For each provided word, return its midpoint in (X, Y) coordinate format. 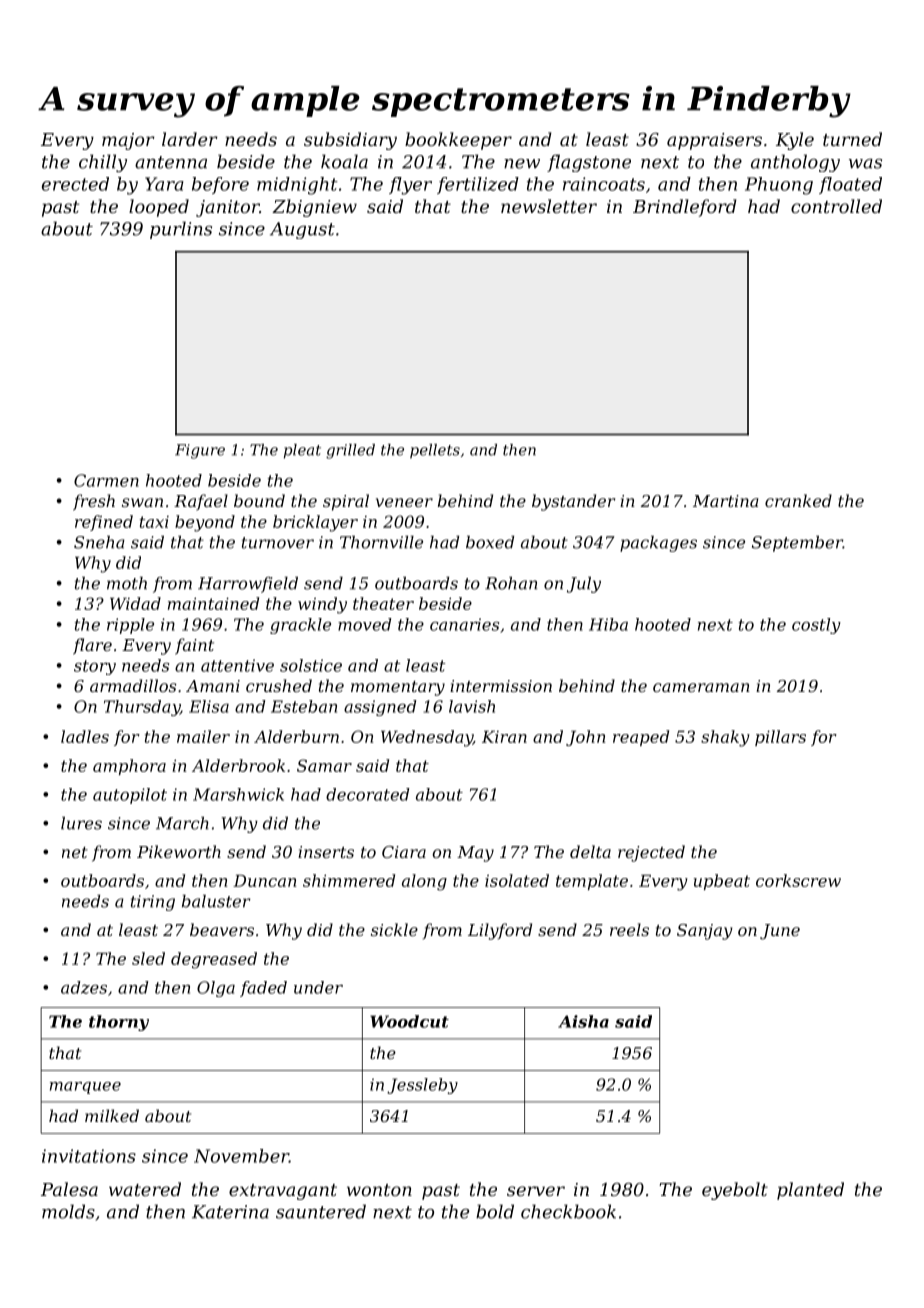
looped (159, 208)
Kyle (795, 141)
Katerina (230, 1212)
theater (383, 603)
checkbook (568, 1211)
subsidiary (350, 141)
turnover (278, 543)
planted (810, 1191)
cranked (798, 500)
